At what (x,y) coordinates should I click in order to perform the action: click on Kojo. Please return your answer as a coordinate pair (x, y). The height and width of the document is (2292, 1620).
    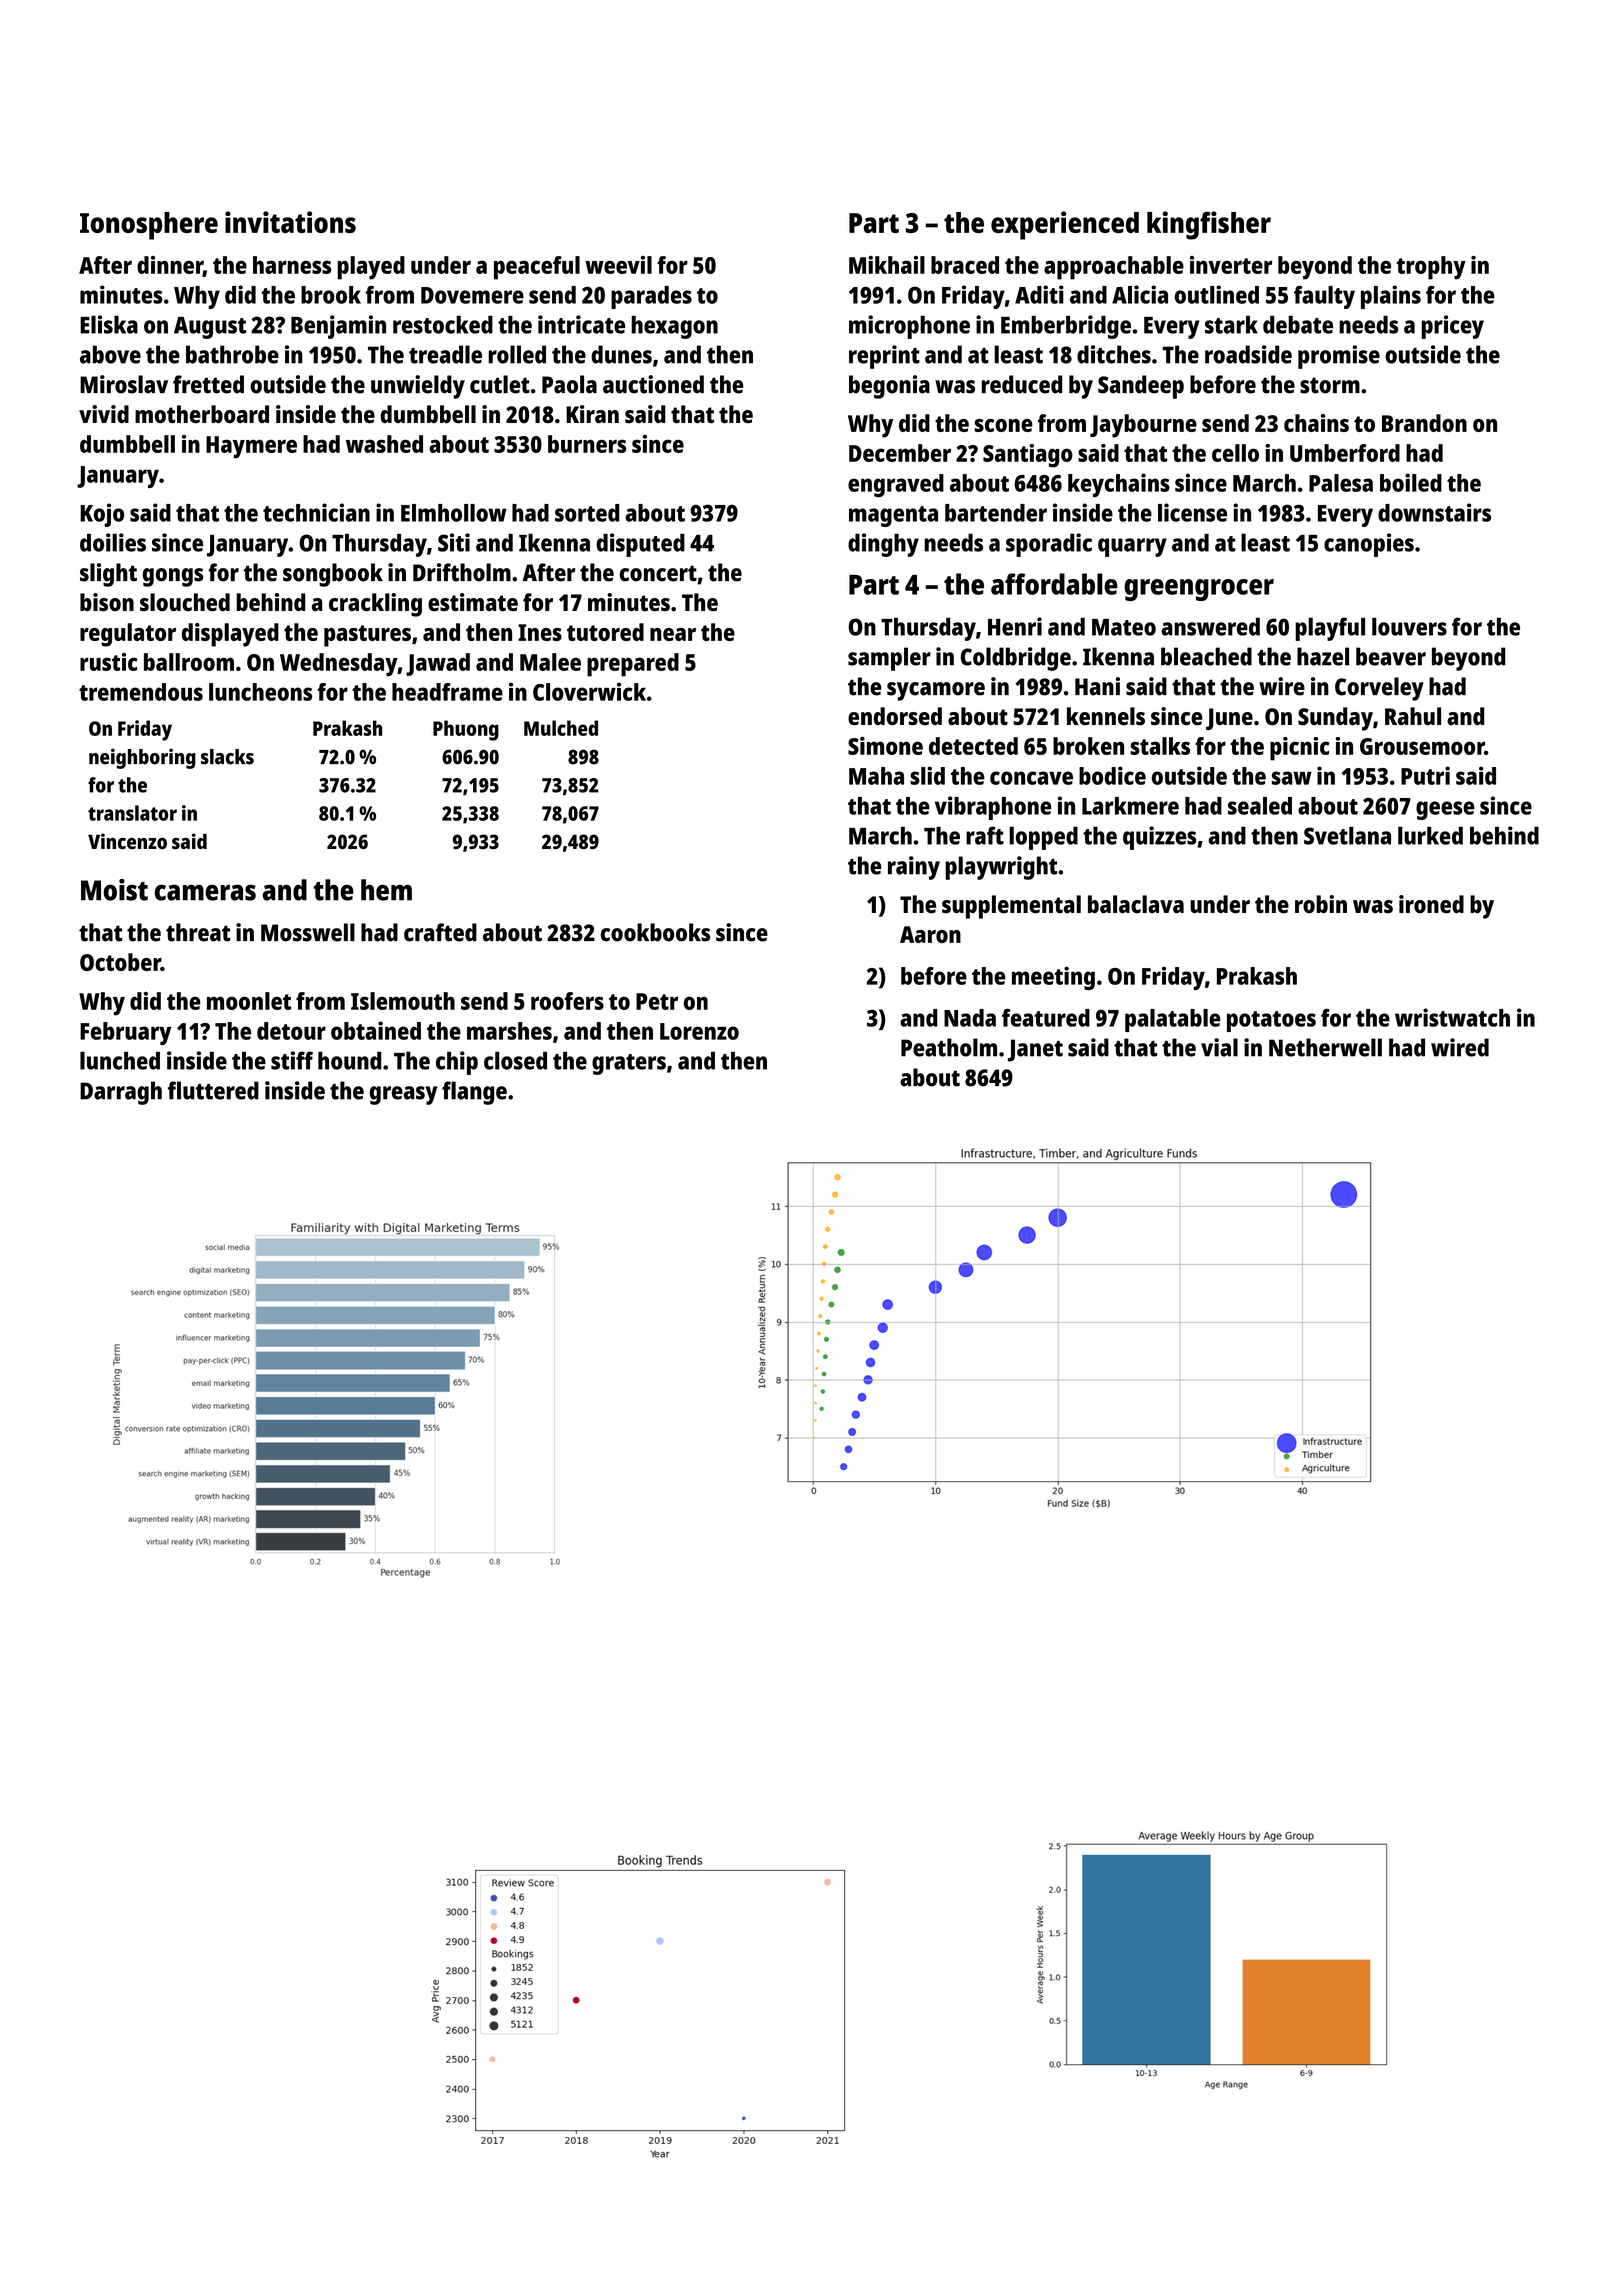
    Looking at the image, I should click on (102, 515).
